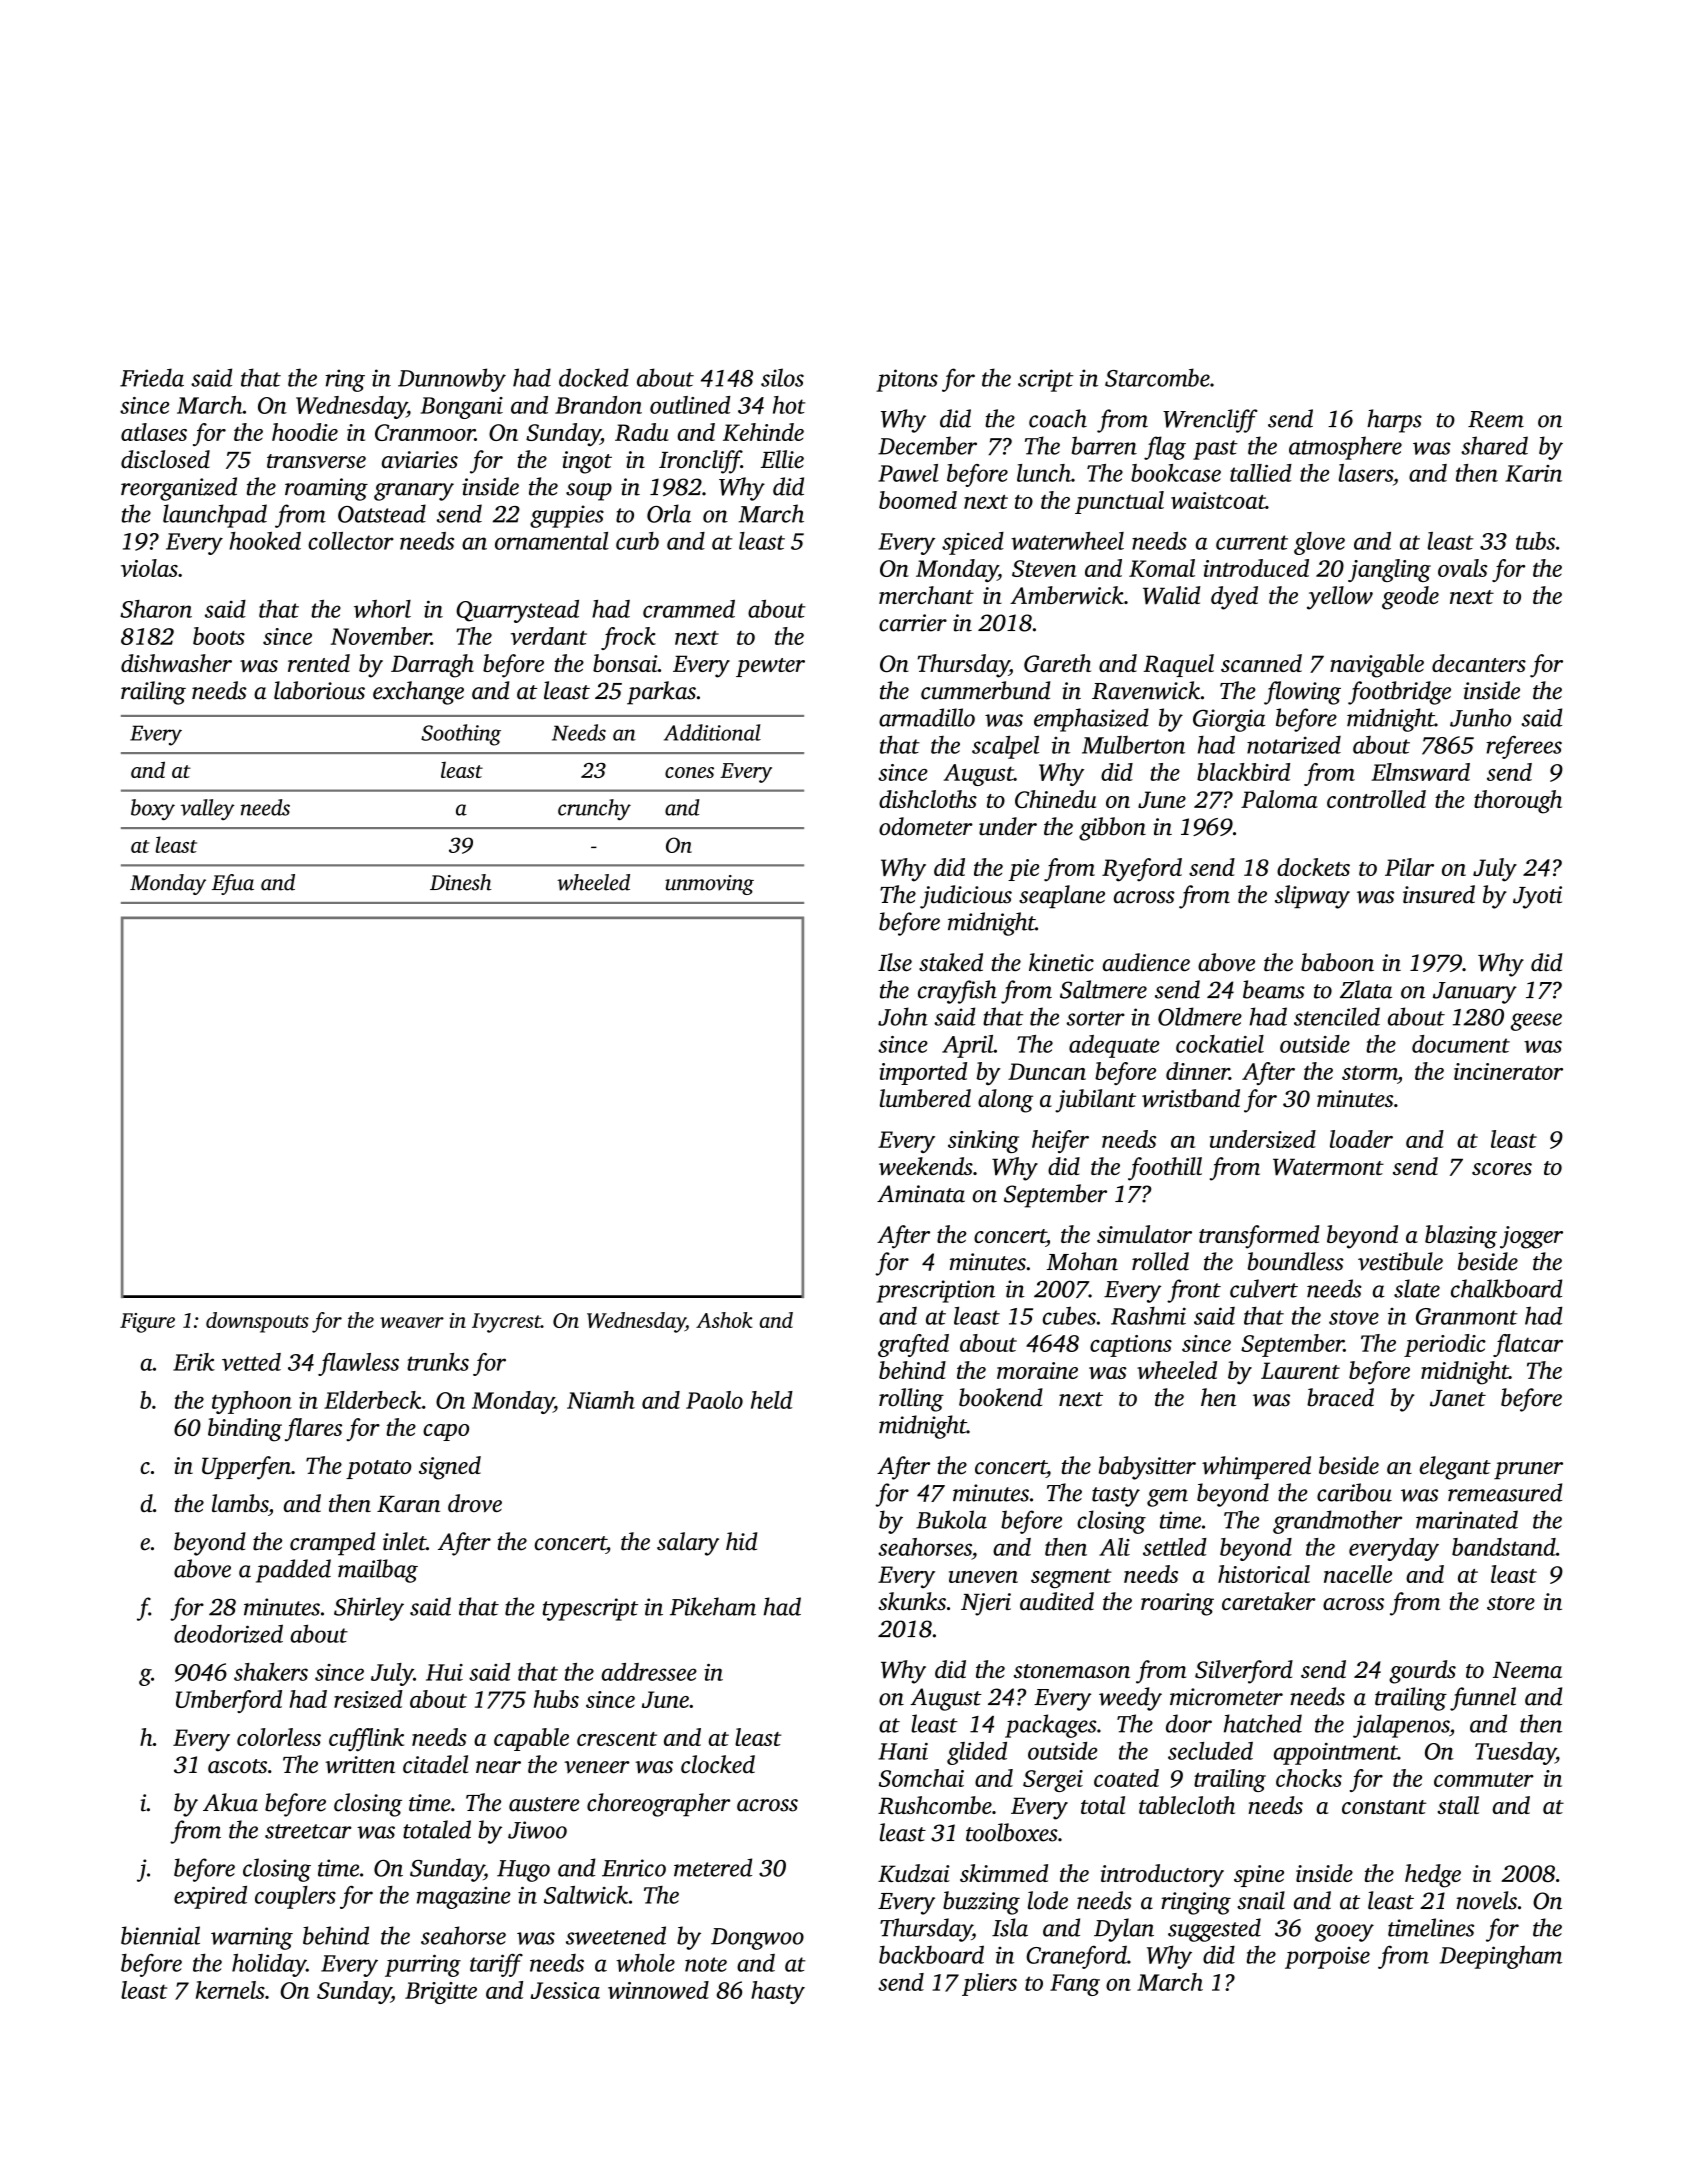 Image resolution: width=1683 pixels, height=2178 pixels. I want to click on Dinesh, so click(460, 882).
